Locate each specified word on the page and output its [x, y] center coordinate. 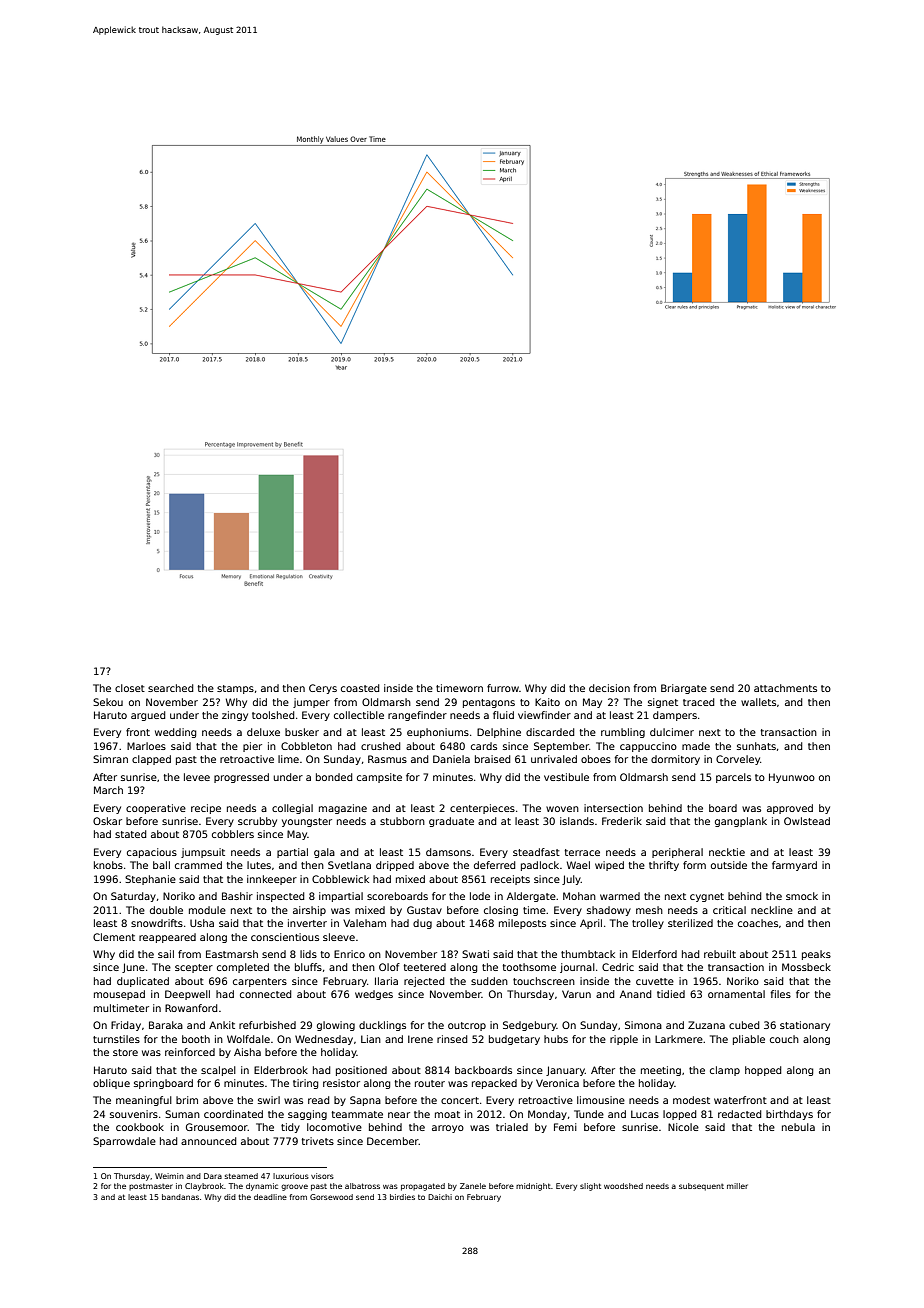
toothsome [529, 967]
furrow [503, 688]
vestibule [566, 777]
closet [130, 688]
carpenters [260, 982]
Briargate [684, 689]
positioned [361, 1071]
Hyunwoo [792, 778]
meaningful [144, 1101]
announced [209, 1141]
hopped [763, 1071]
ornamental [736, 994]
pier [252, 747]
